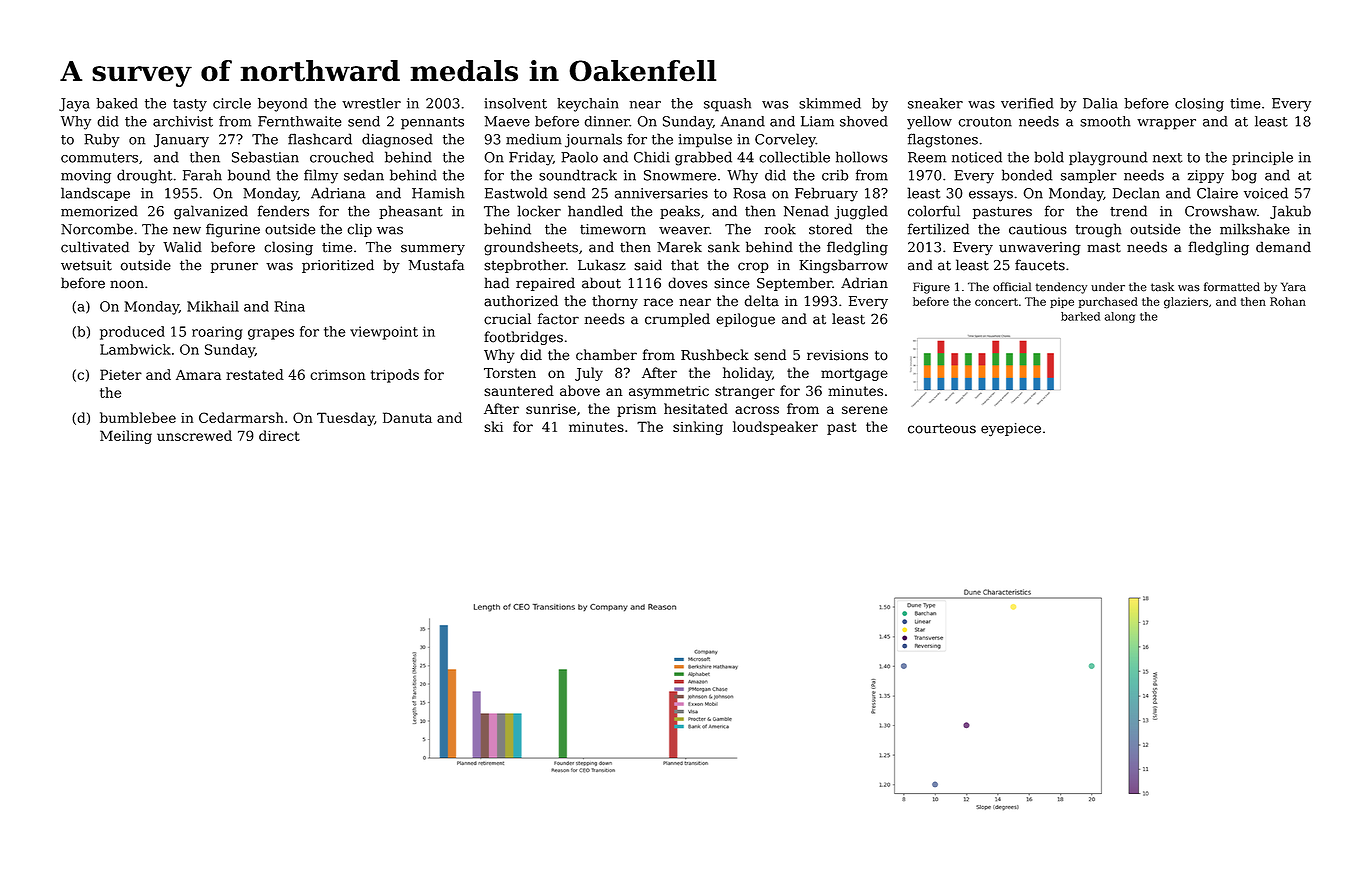 Image resolution: width=1372 pixels, height=887 pixels. What do you see at coordinates (977, 157) in the screenshot?
I see `noticed` at bounding box center [977, 157].
